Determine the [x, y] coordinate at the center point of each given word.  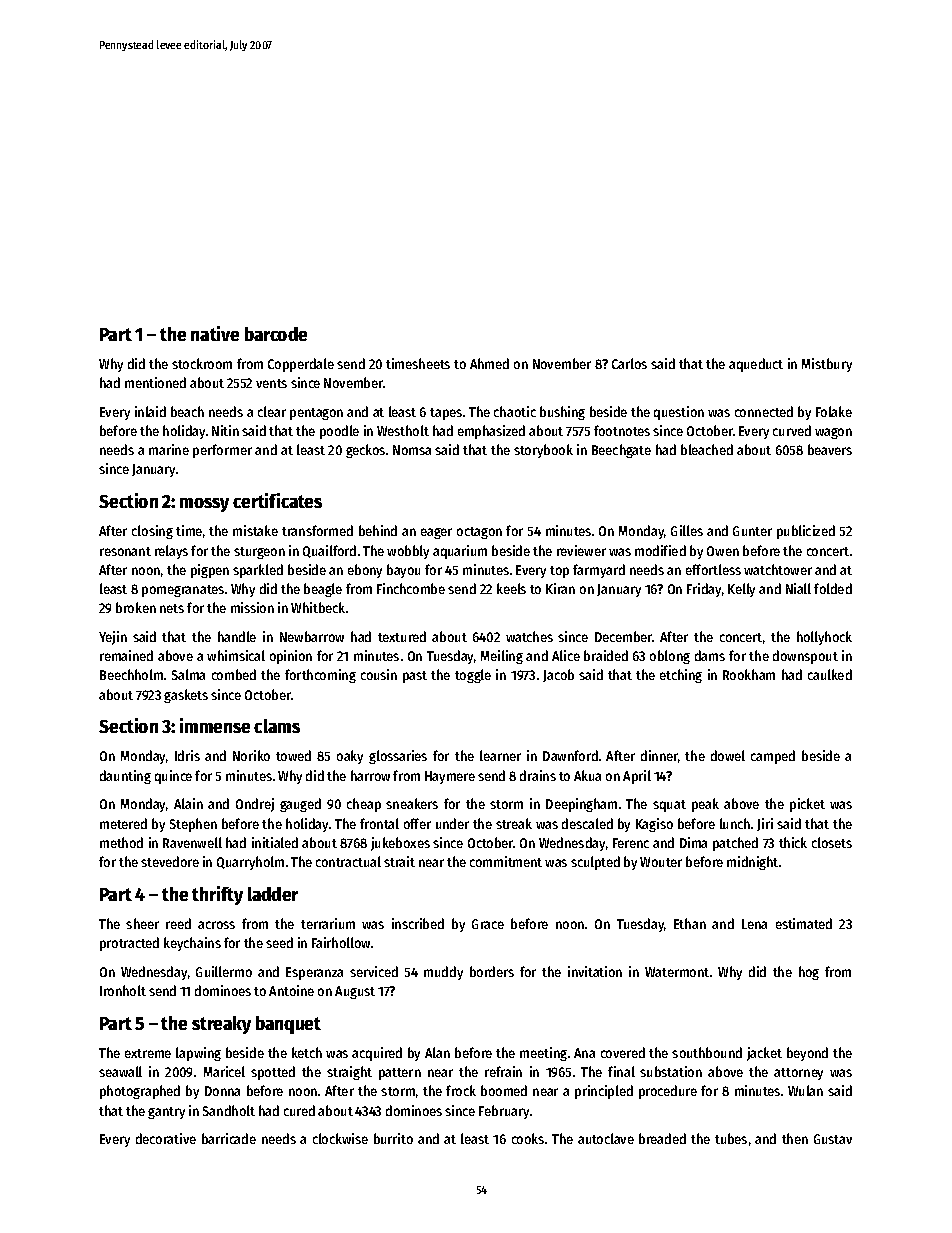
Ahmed [489, 363]
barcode [276, 334]
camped [773, 757]
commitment [506, 861]
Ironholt [123, 990]
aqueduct [756, 365]
